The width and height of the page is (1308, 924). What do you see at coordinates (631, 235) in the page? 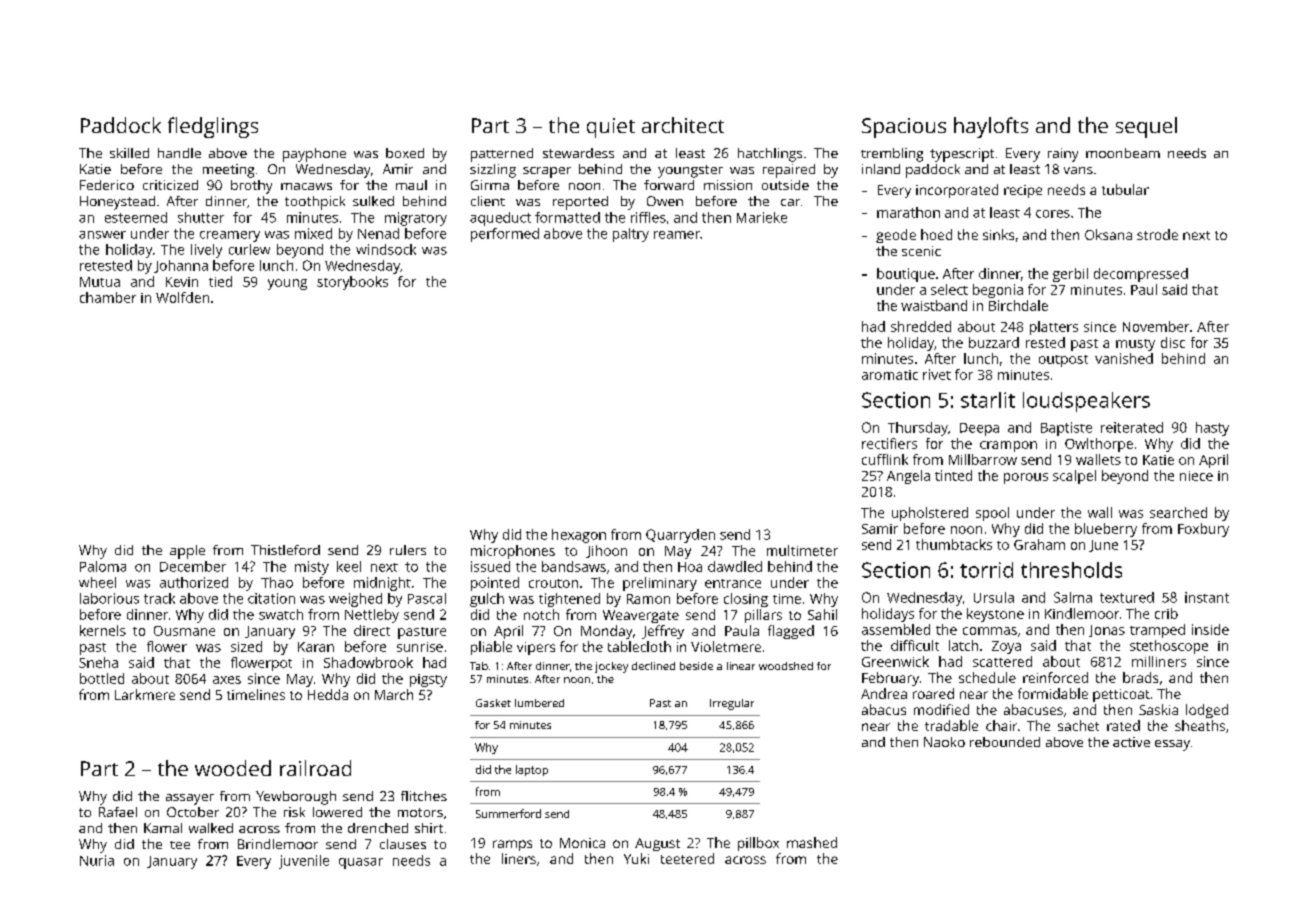
I see `paltry` at bounding box center [631, 235].
